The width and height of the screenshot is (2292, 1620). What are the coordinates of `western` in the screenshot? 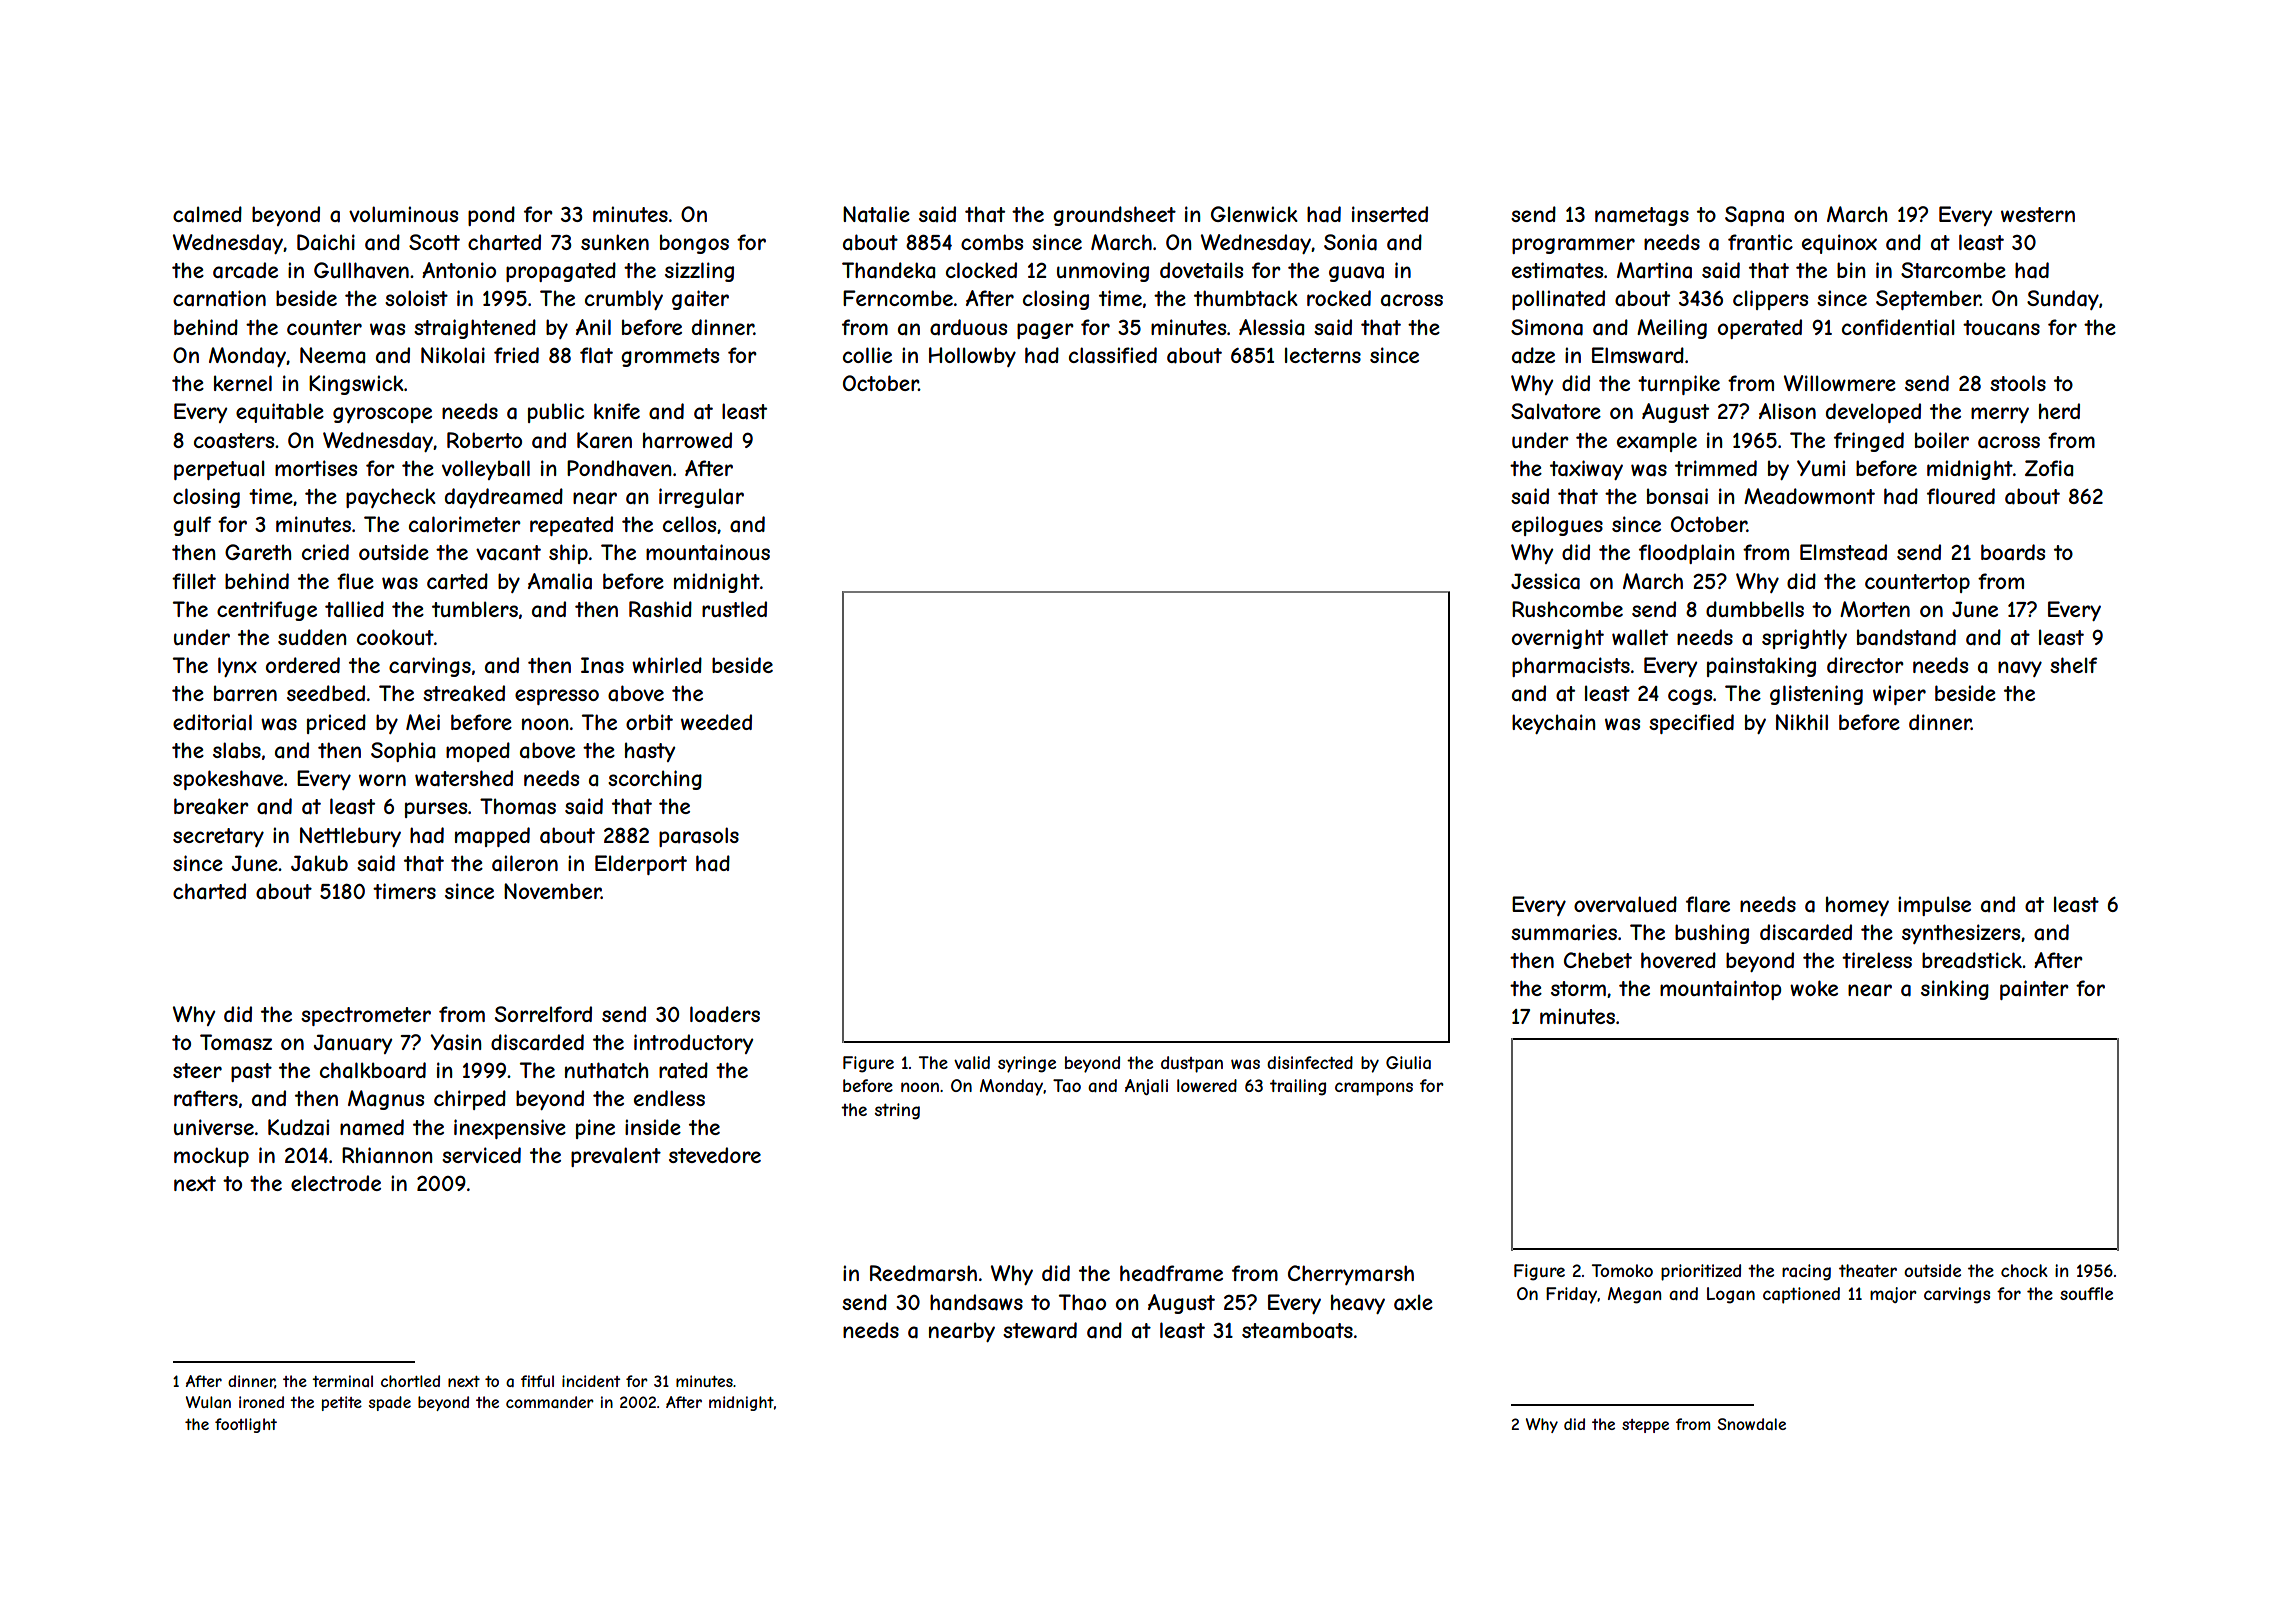 It's located at (2038, 214).
